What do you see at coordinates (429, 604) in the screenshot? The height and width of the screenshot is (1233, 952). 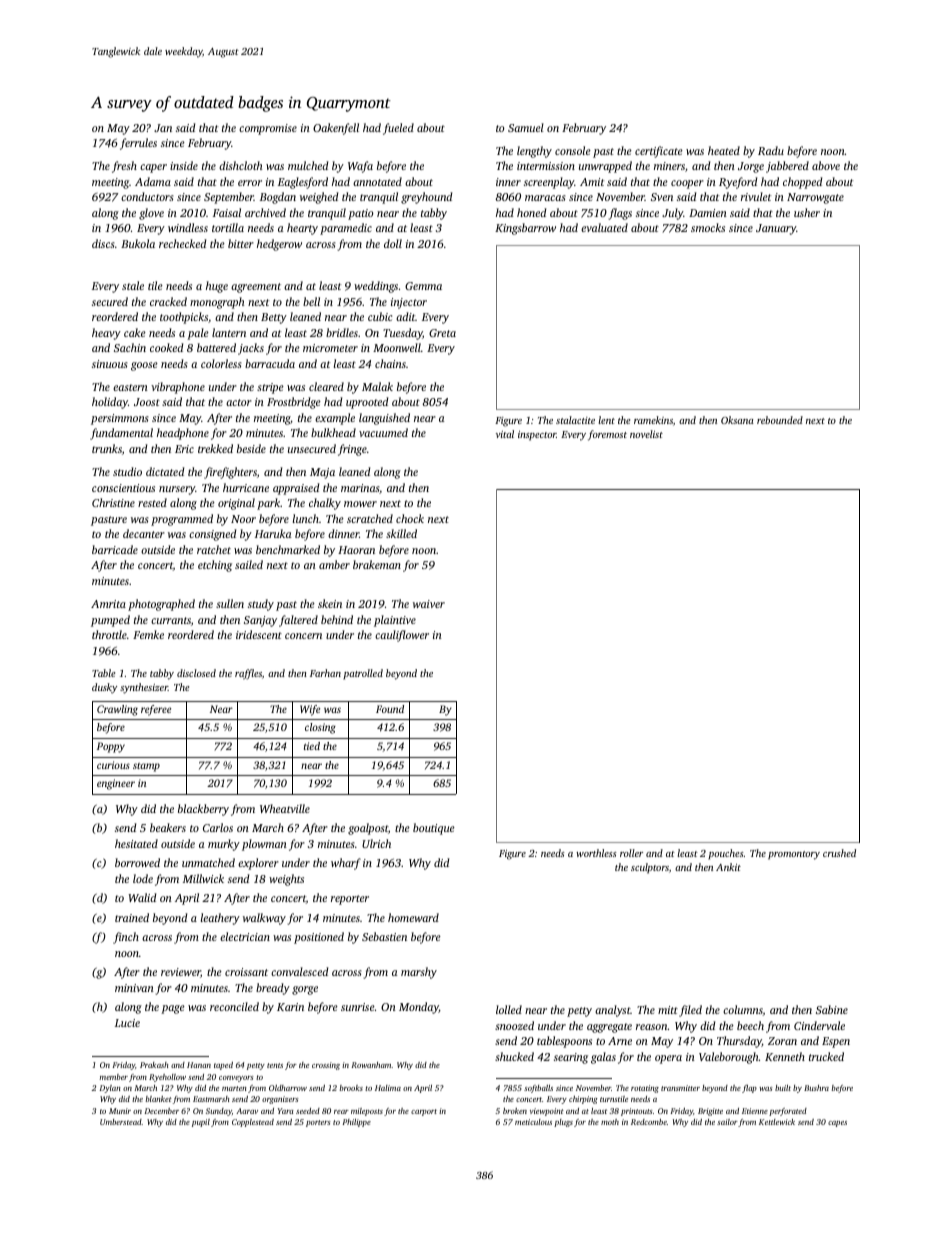 I see `waiver` at bounding box center [429, 604].
